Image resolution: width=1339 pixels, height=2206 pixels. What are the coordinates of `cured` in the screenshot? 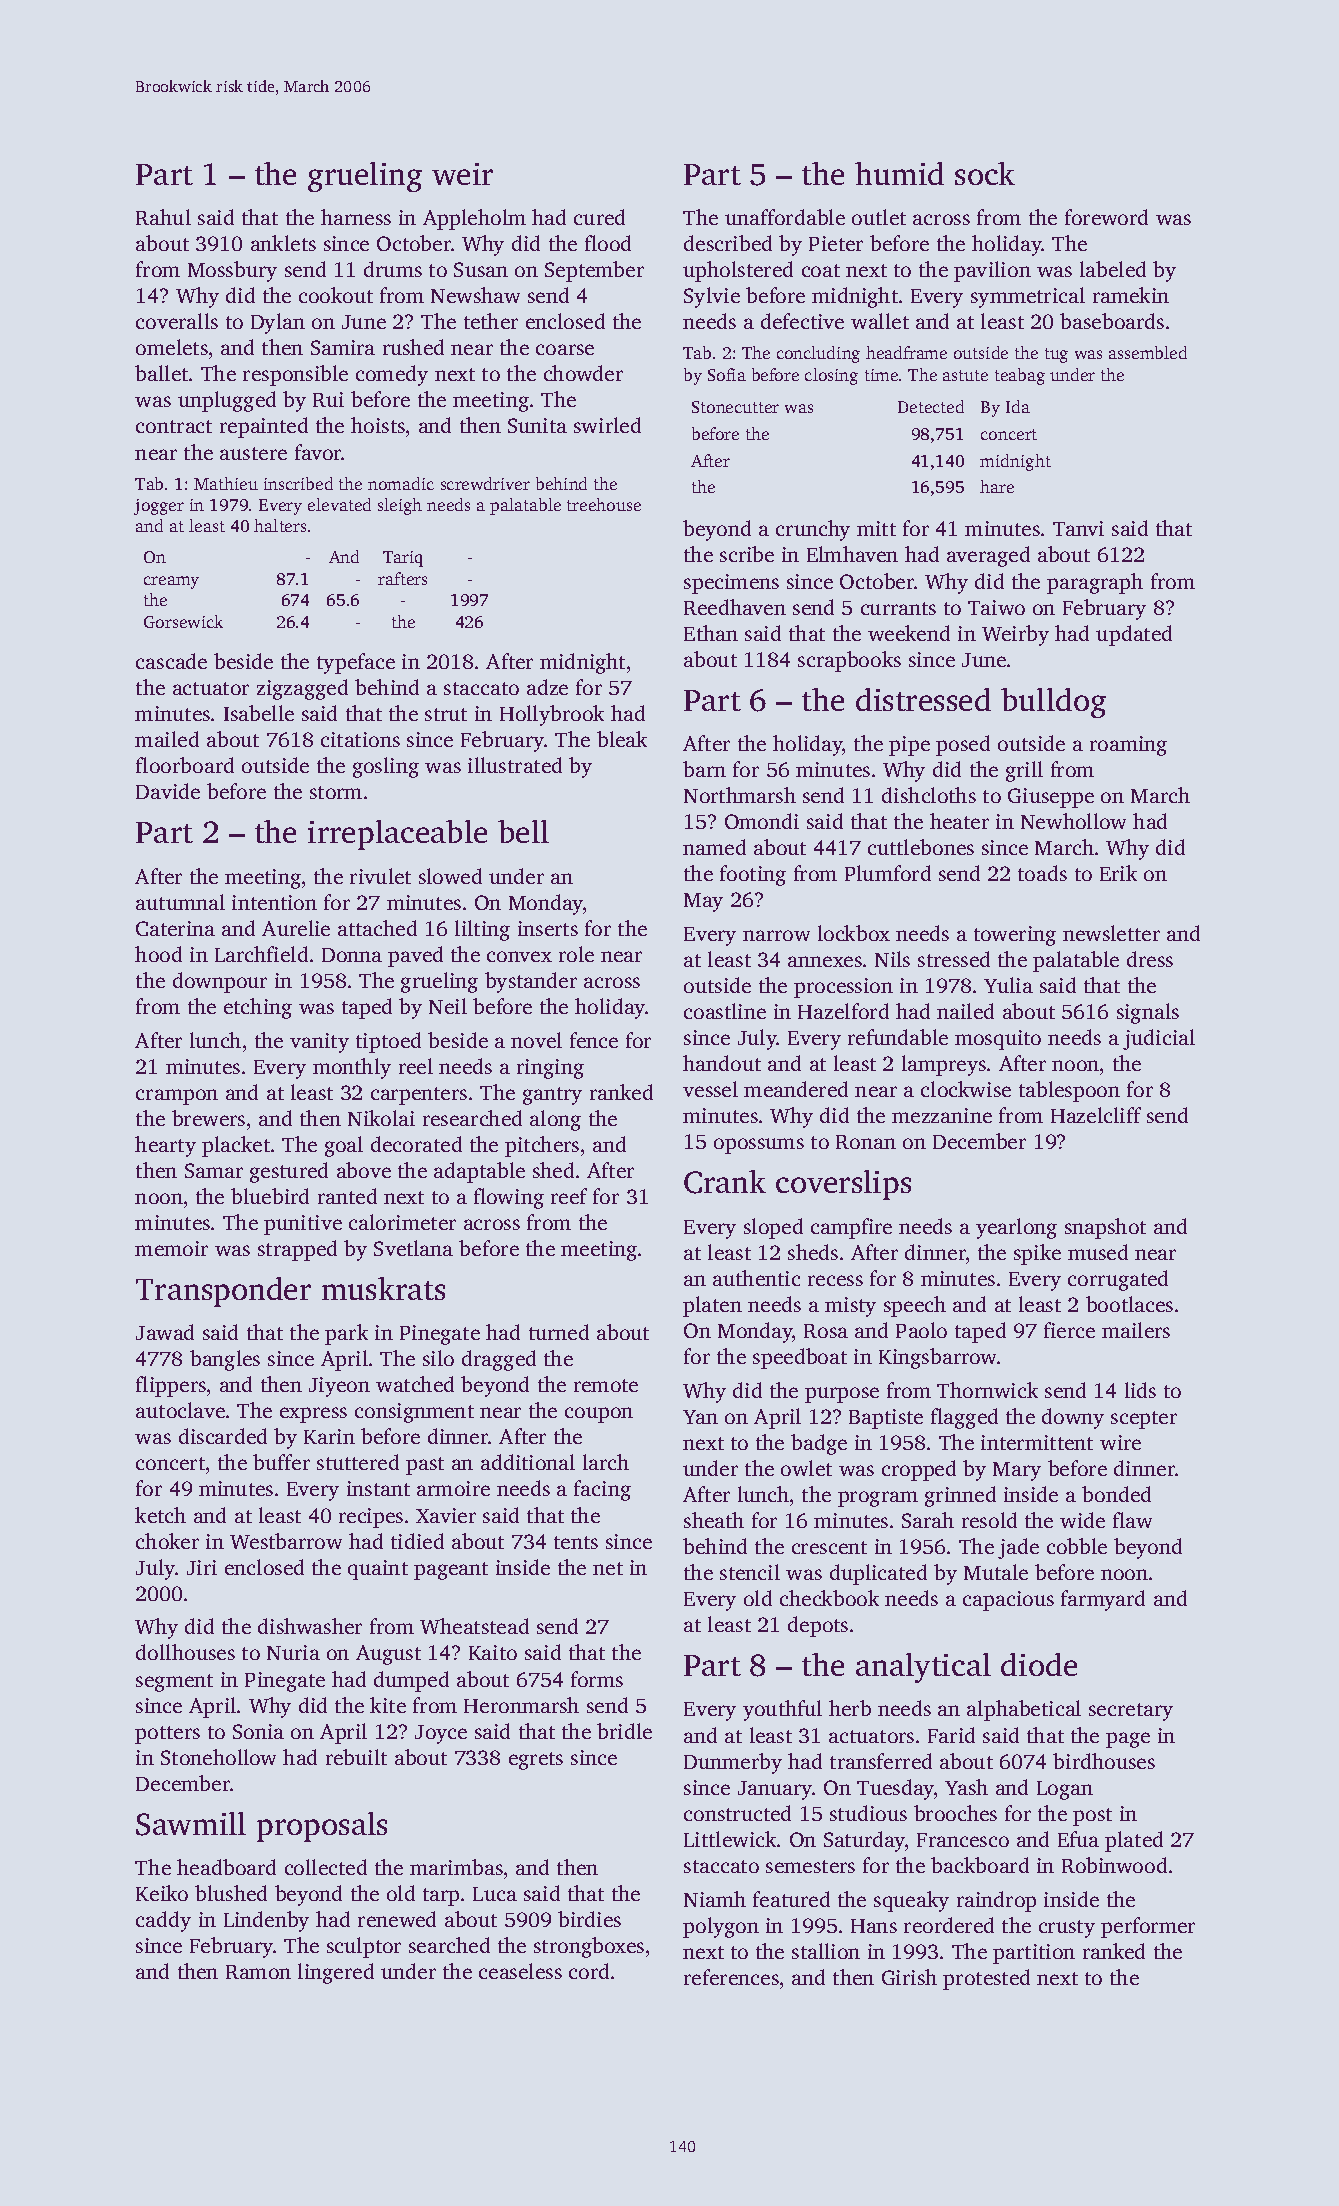 It's located at (599, 217).
